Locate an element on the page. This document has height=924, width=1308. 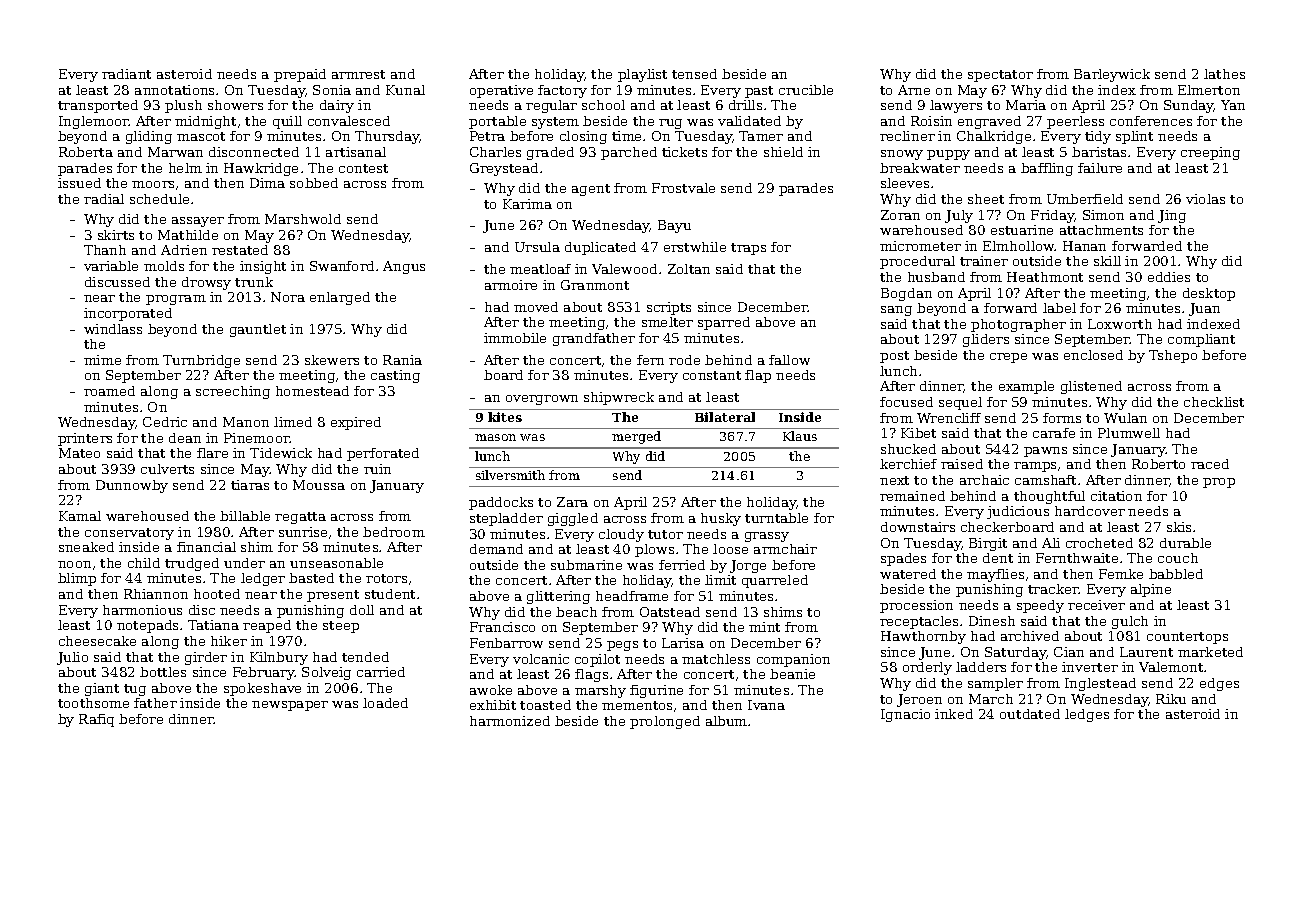
peerless is located at coordinates (1075, 122).
